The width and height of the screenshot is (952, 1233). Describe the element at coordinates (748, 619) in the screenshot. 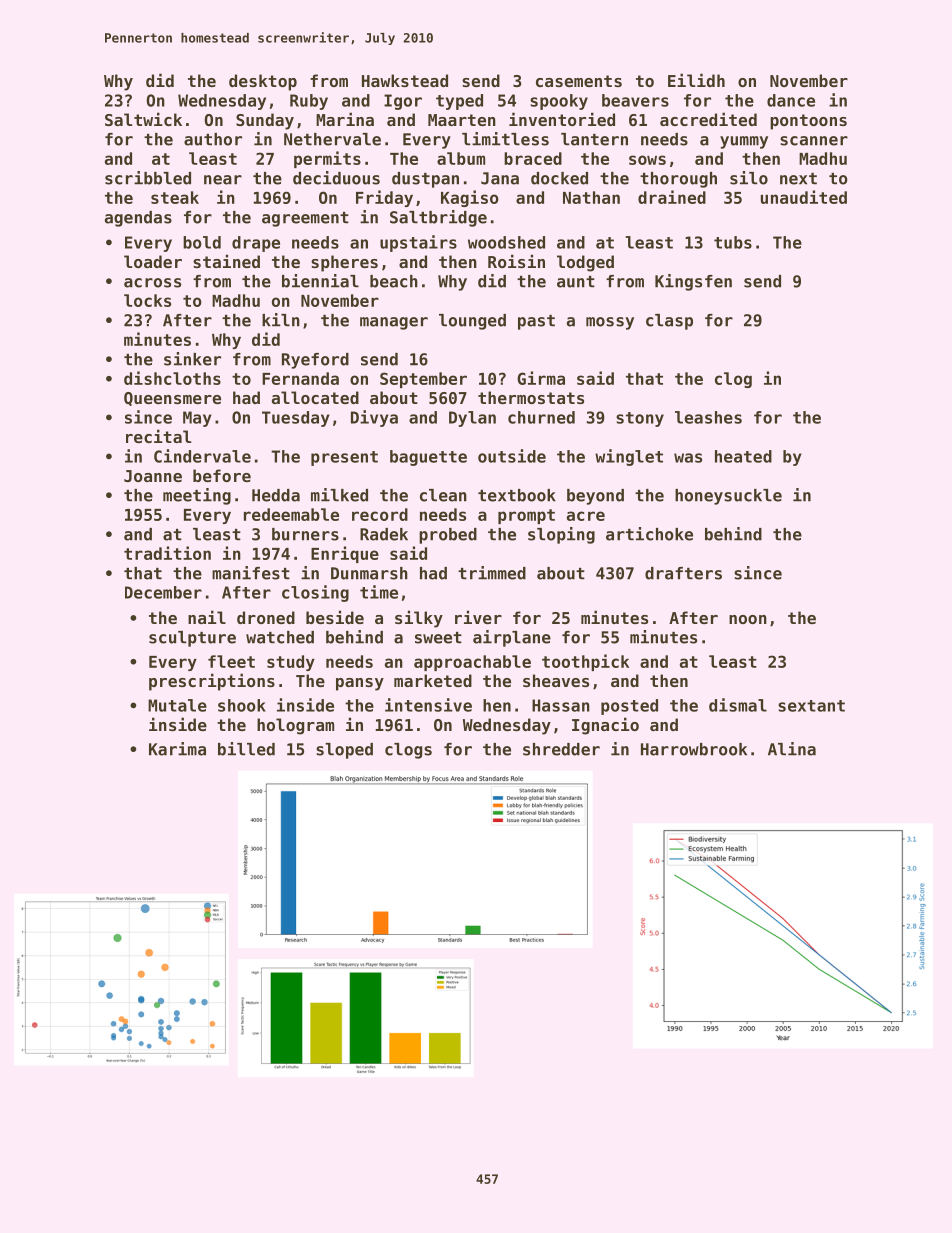

I see `noon` at that location.
